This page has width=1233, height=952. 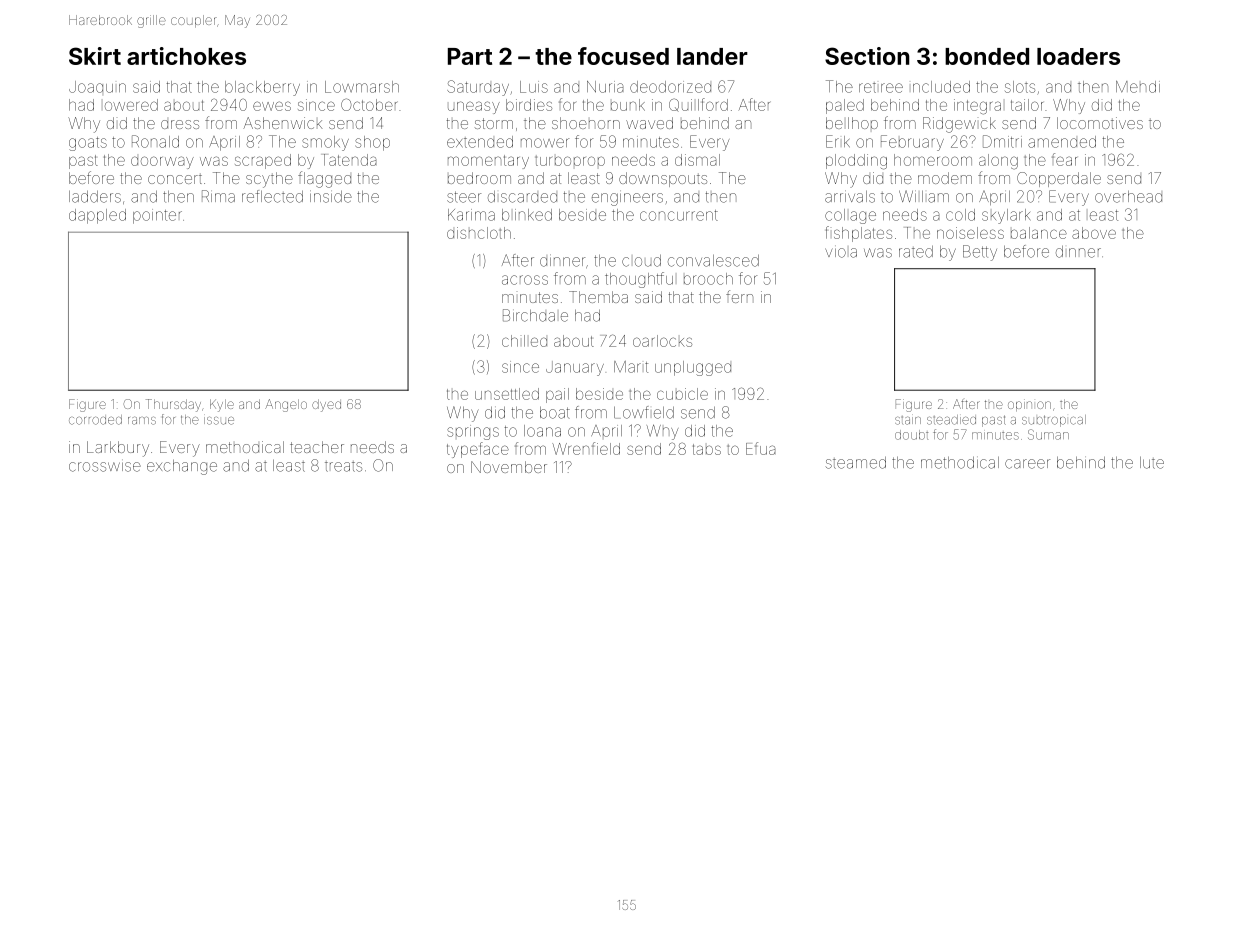 I want to click on treats, so click(x=343, y=466).
